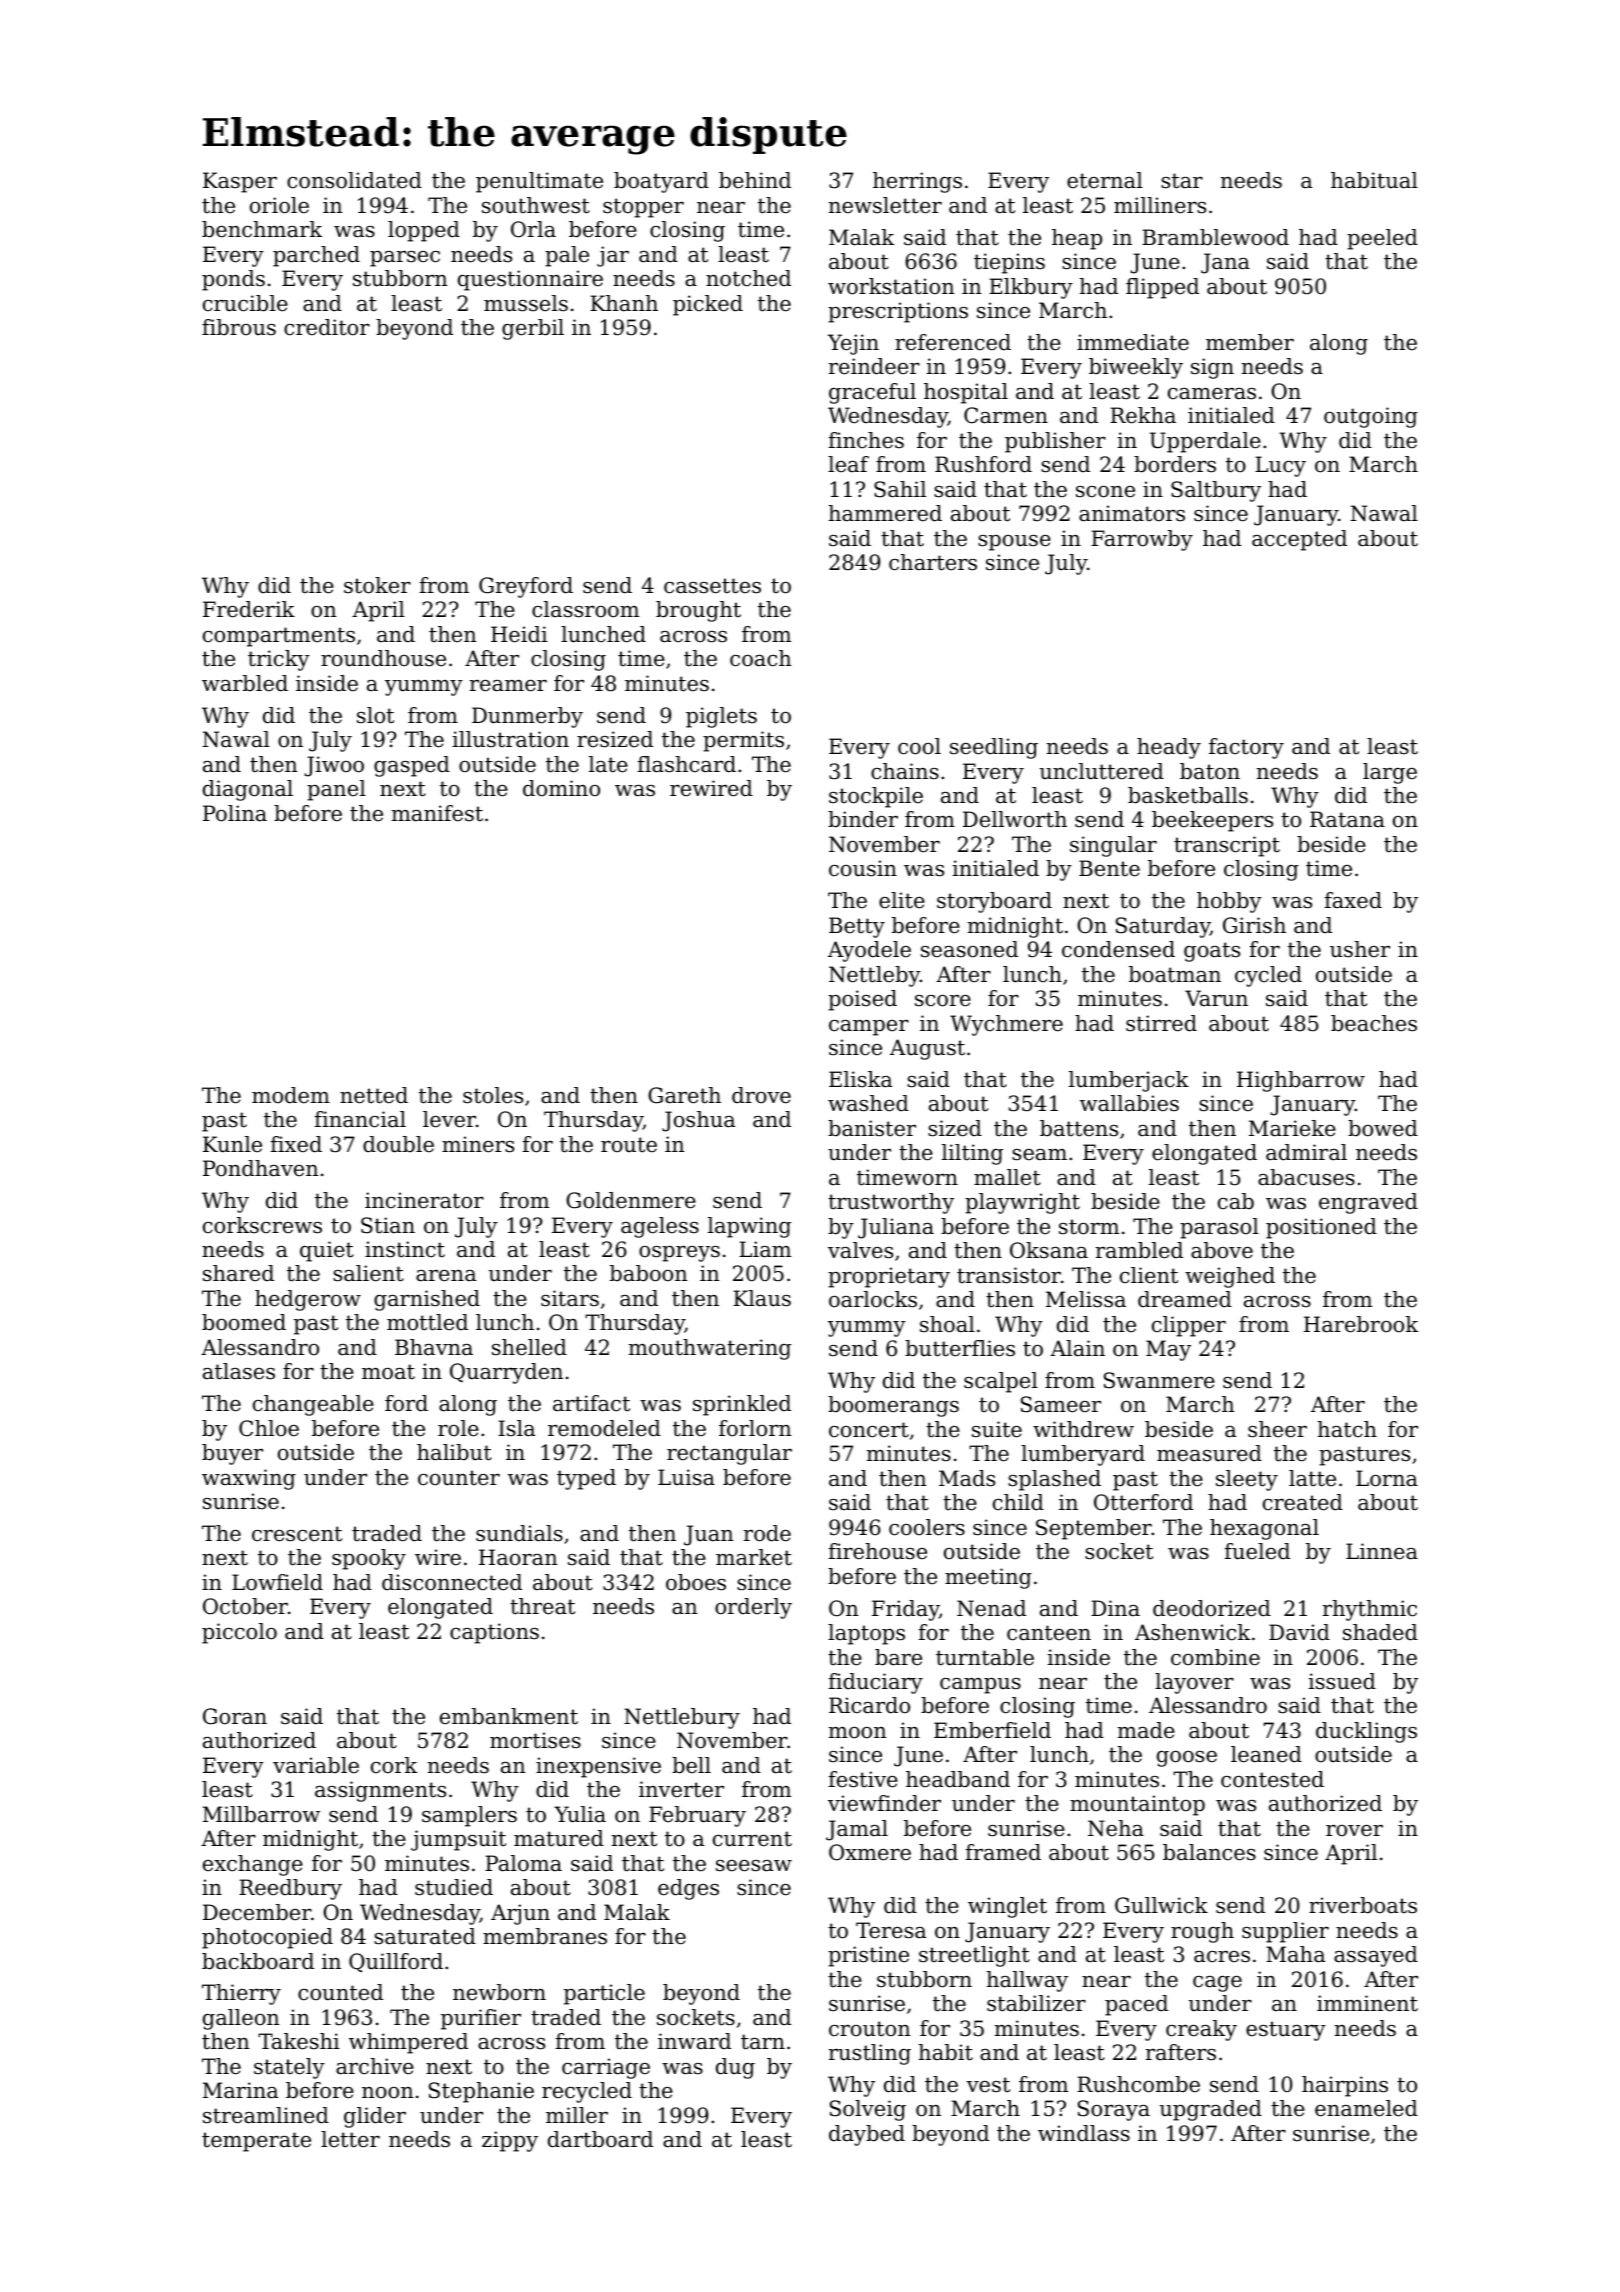  I want to click on accepted, so click(1299, 540).
